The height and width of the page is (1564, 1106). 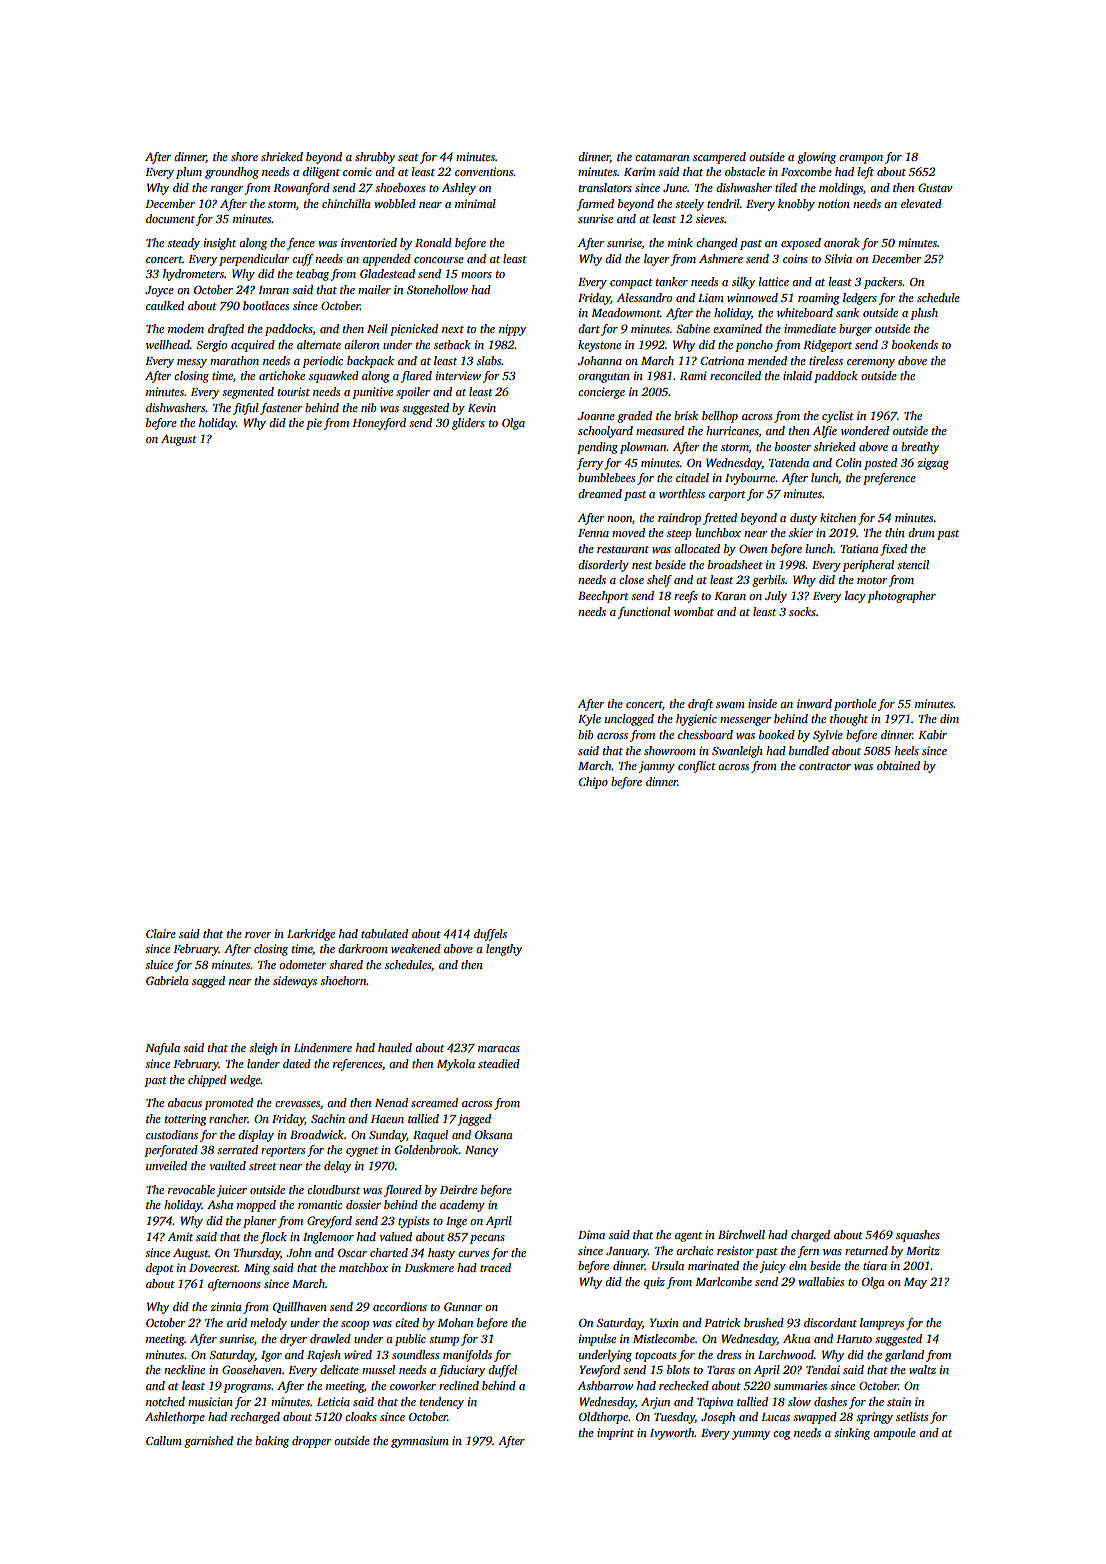 I want to click on Patrick, so click(x=722, y=1322).
